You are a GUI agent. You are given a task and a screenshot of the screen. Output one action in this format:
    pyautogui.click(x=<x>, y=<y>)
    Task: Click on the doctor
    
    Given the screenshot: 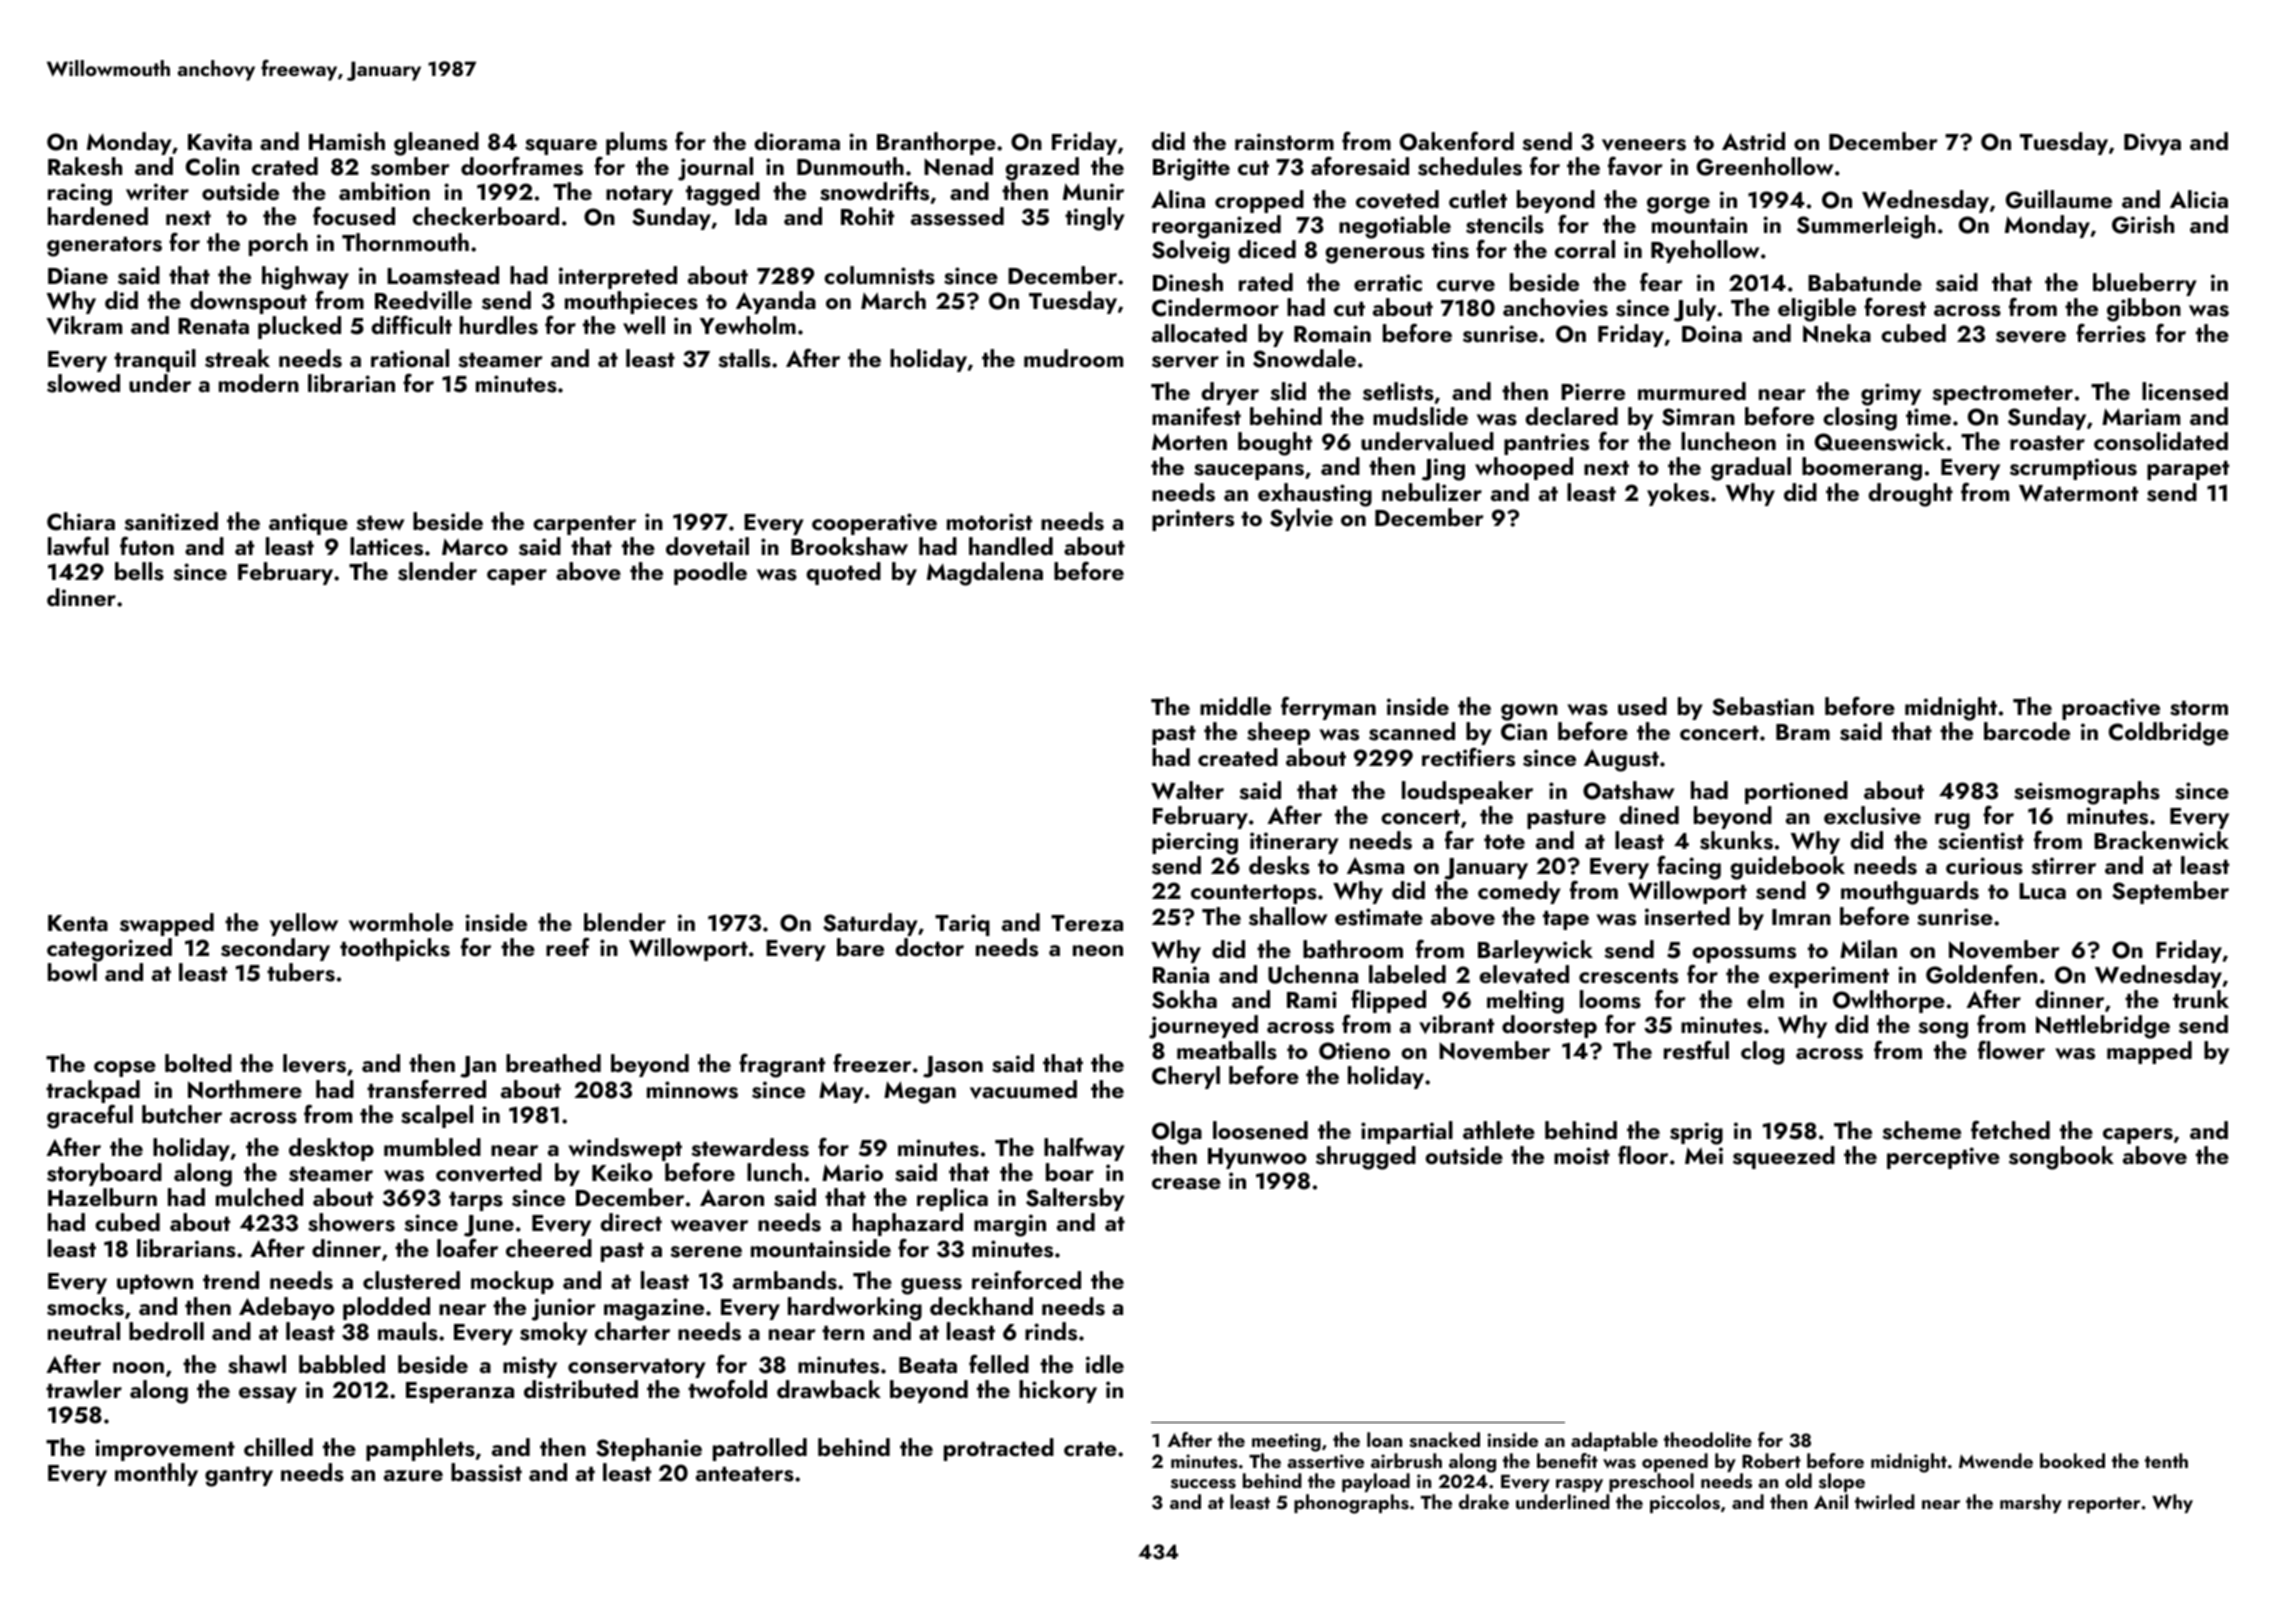 What is the action you would take?
    pyautogui.click(x=929, y=947)
